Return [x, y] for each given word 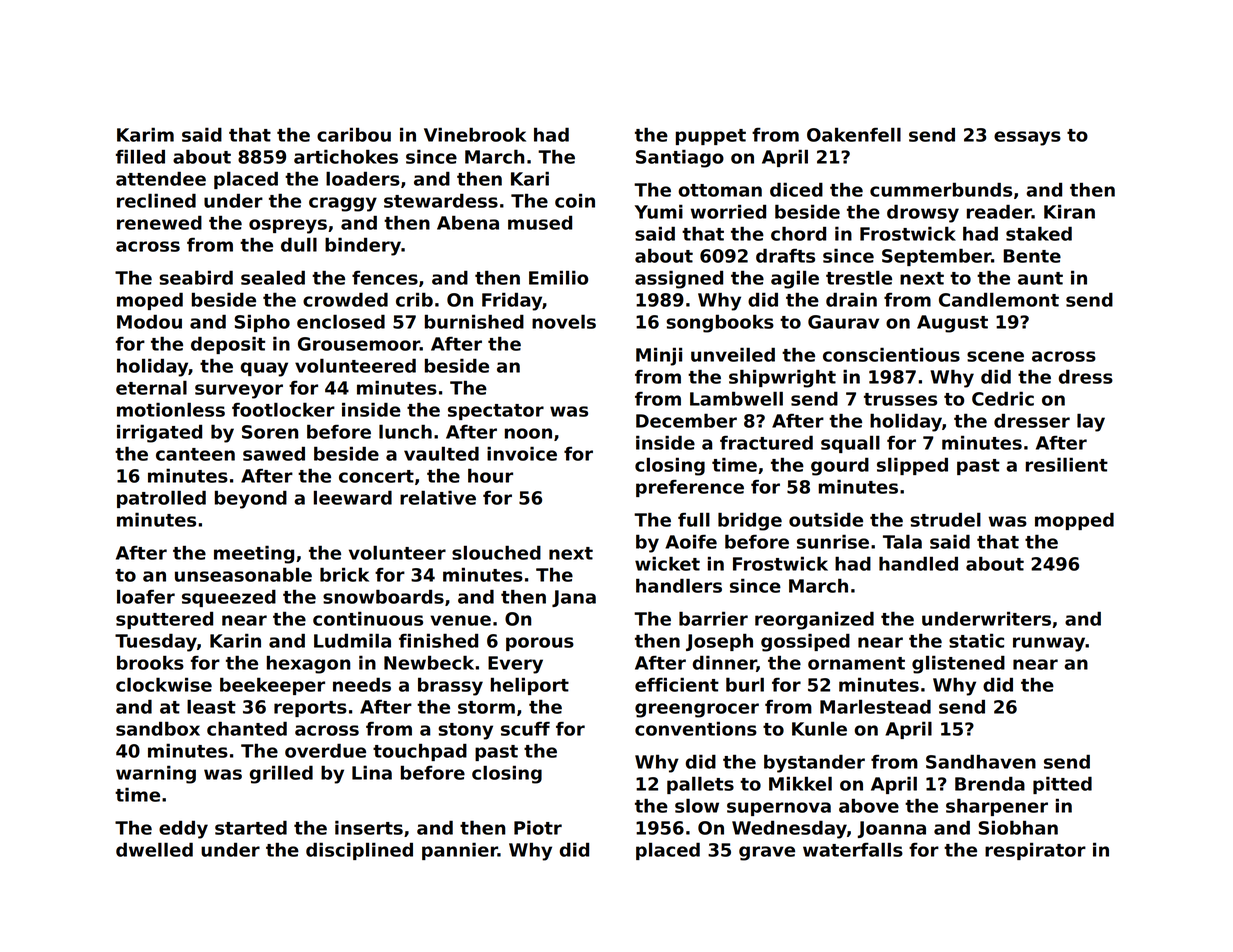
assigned [679, 279]
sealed [273, 277]
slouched [496, 552]
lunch [405, 431]
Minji [659, 356]
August [952, 324]
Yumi [659, 211]
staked [1039, 233]
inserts [369, 827]
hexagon [308, 664]
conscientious [891, 354]
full [694, 519]
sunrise [833, 541]
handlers [679, 585]
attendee [161, 178]
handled [918, 563]
